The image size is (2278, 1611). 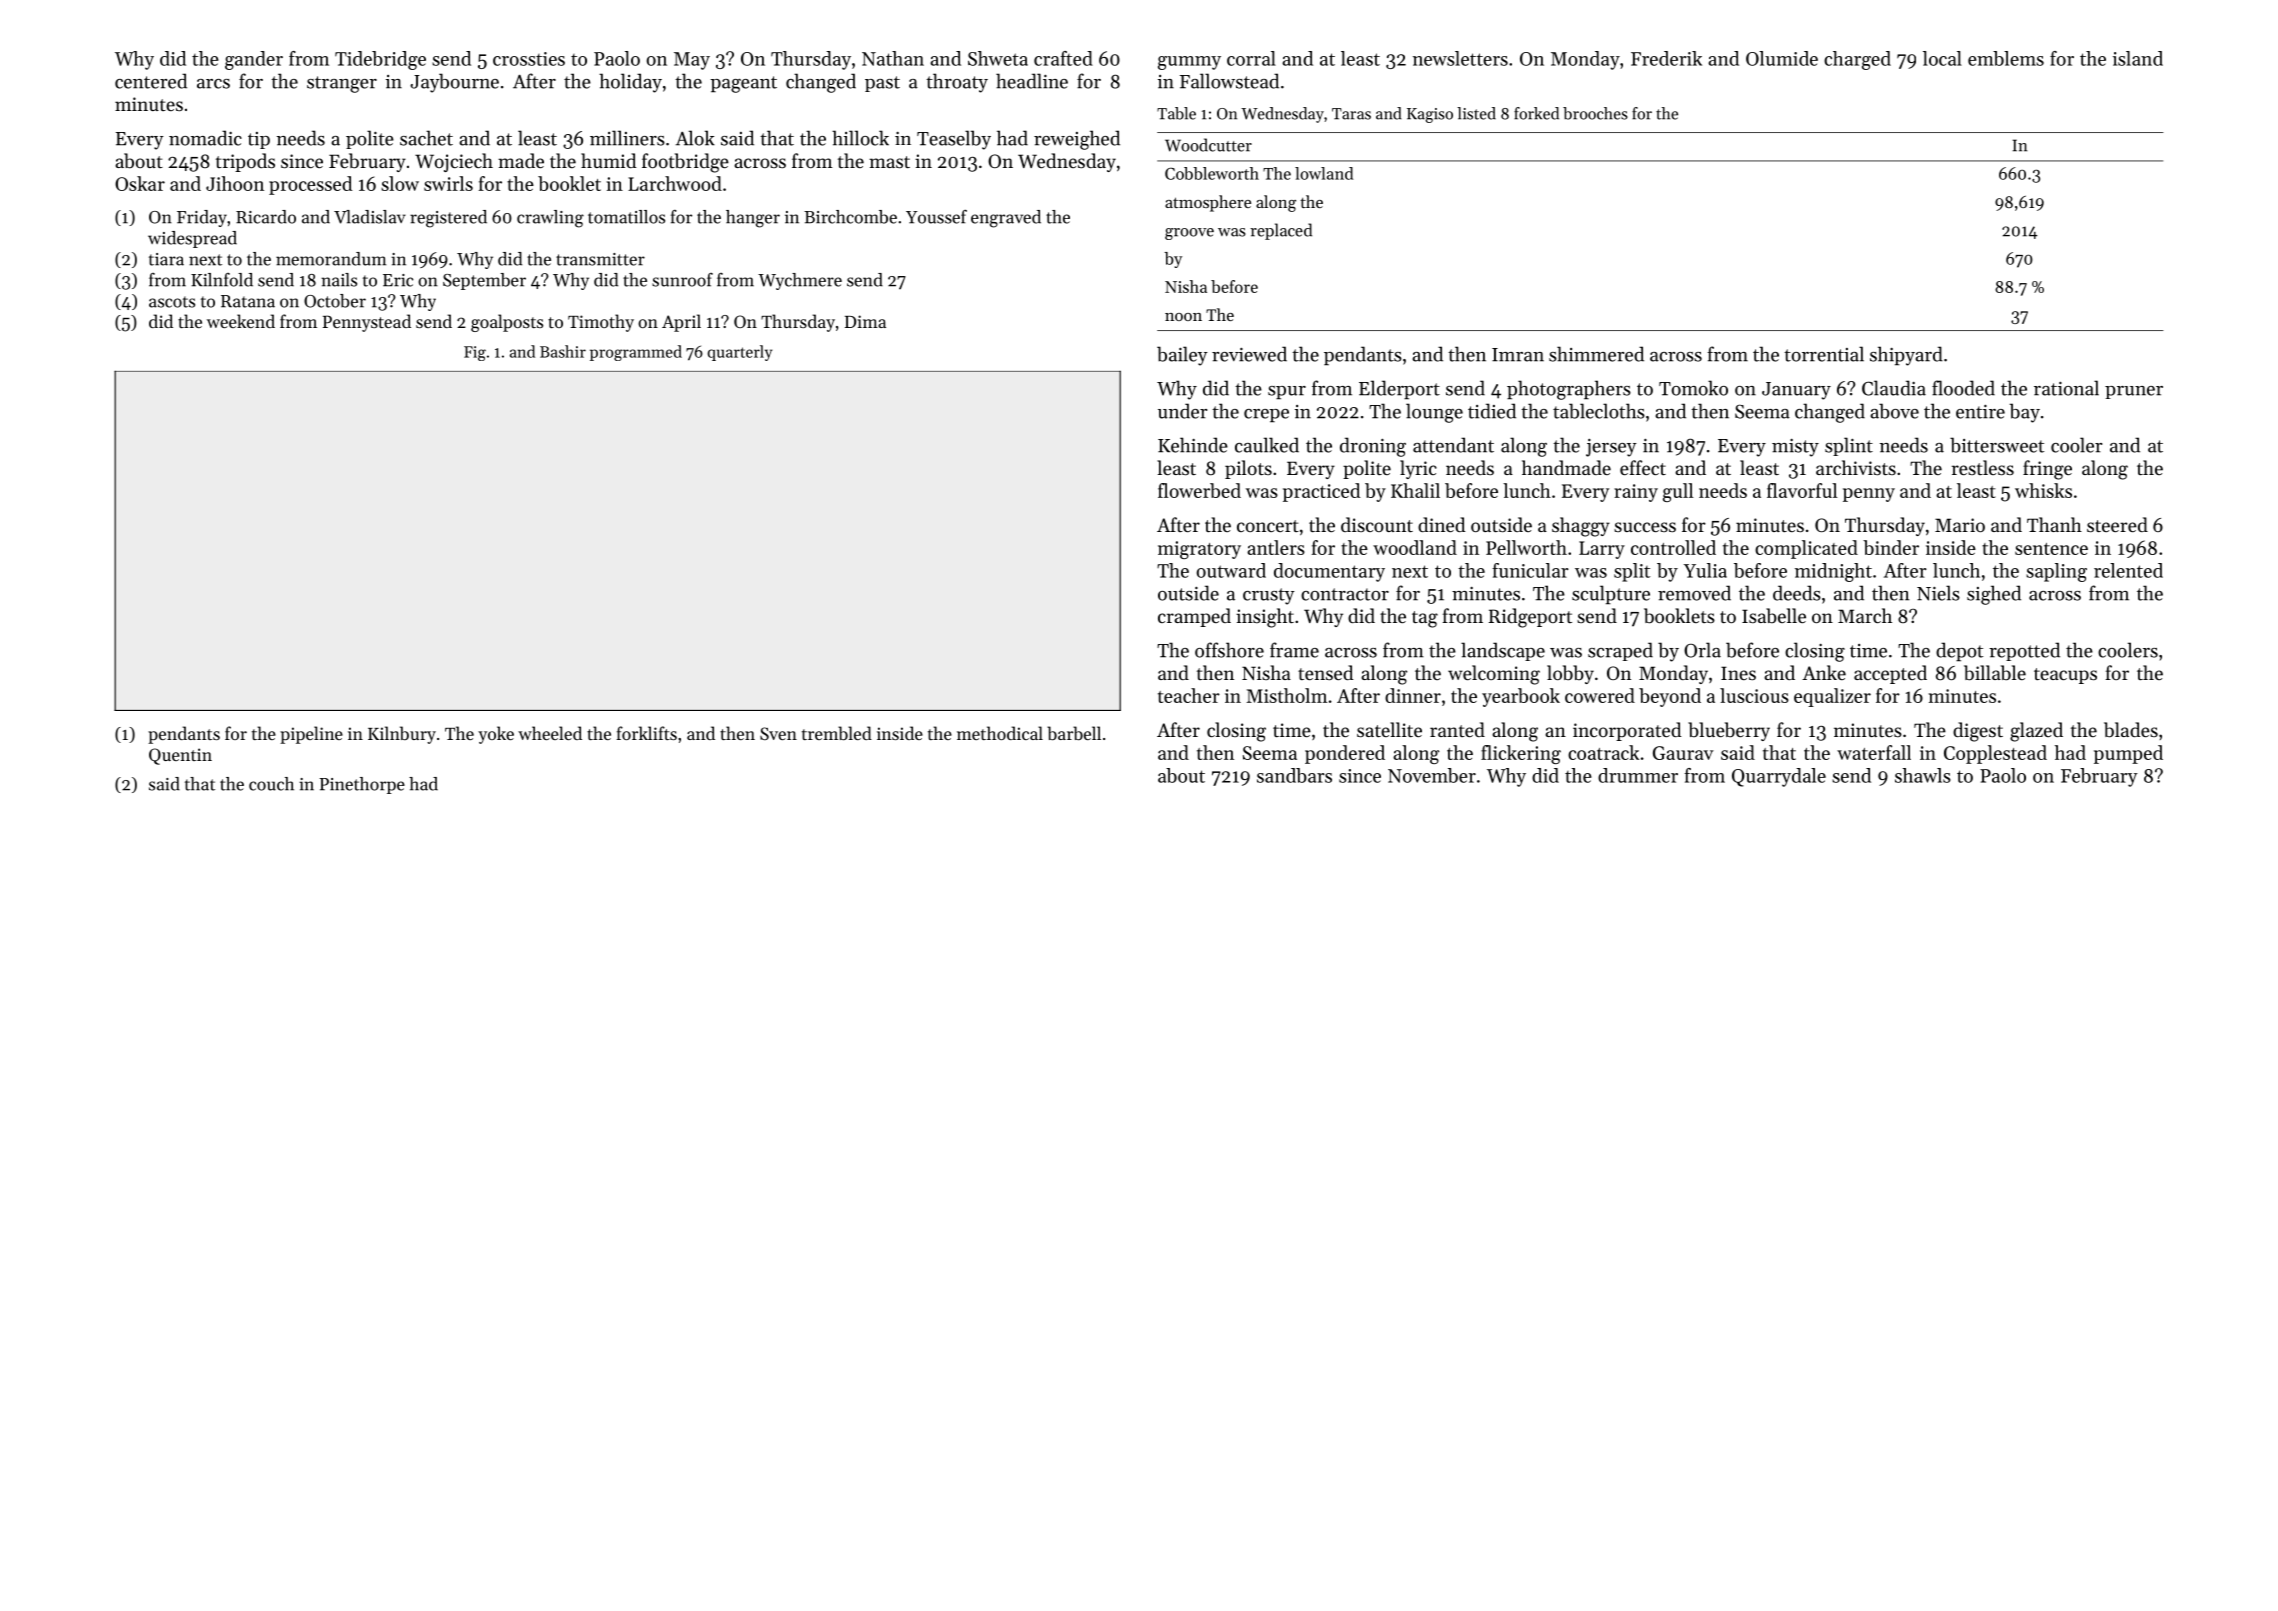 What do you see at coordinates (331, 259) in the document?
I see `memorandum` at bounding box center [331, 259].
